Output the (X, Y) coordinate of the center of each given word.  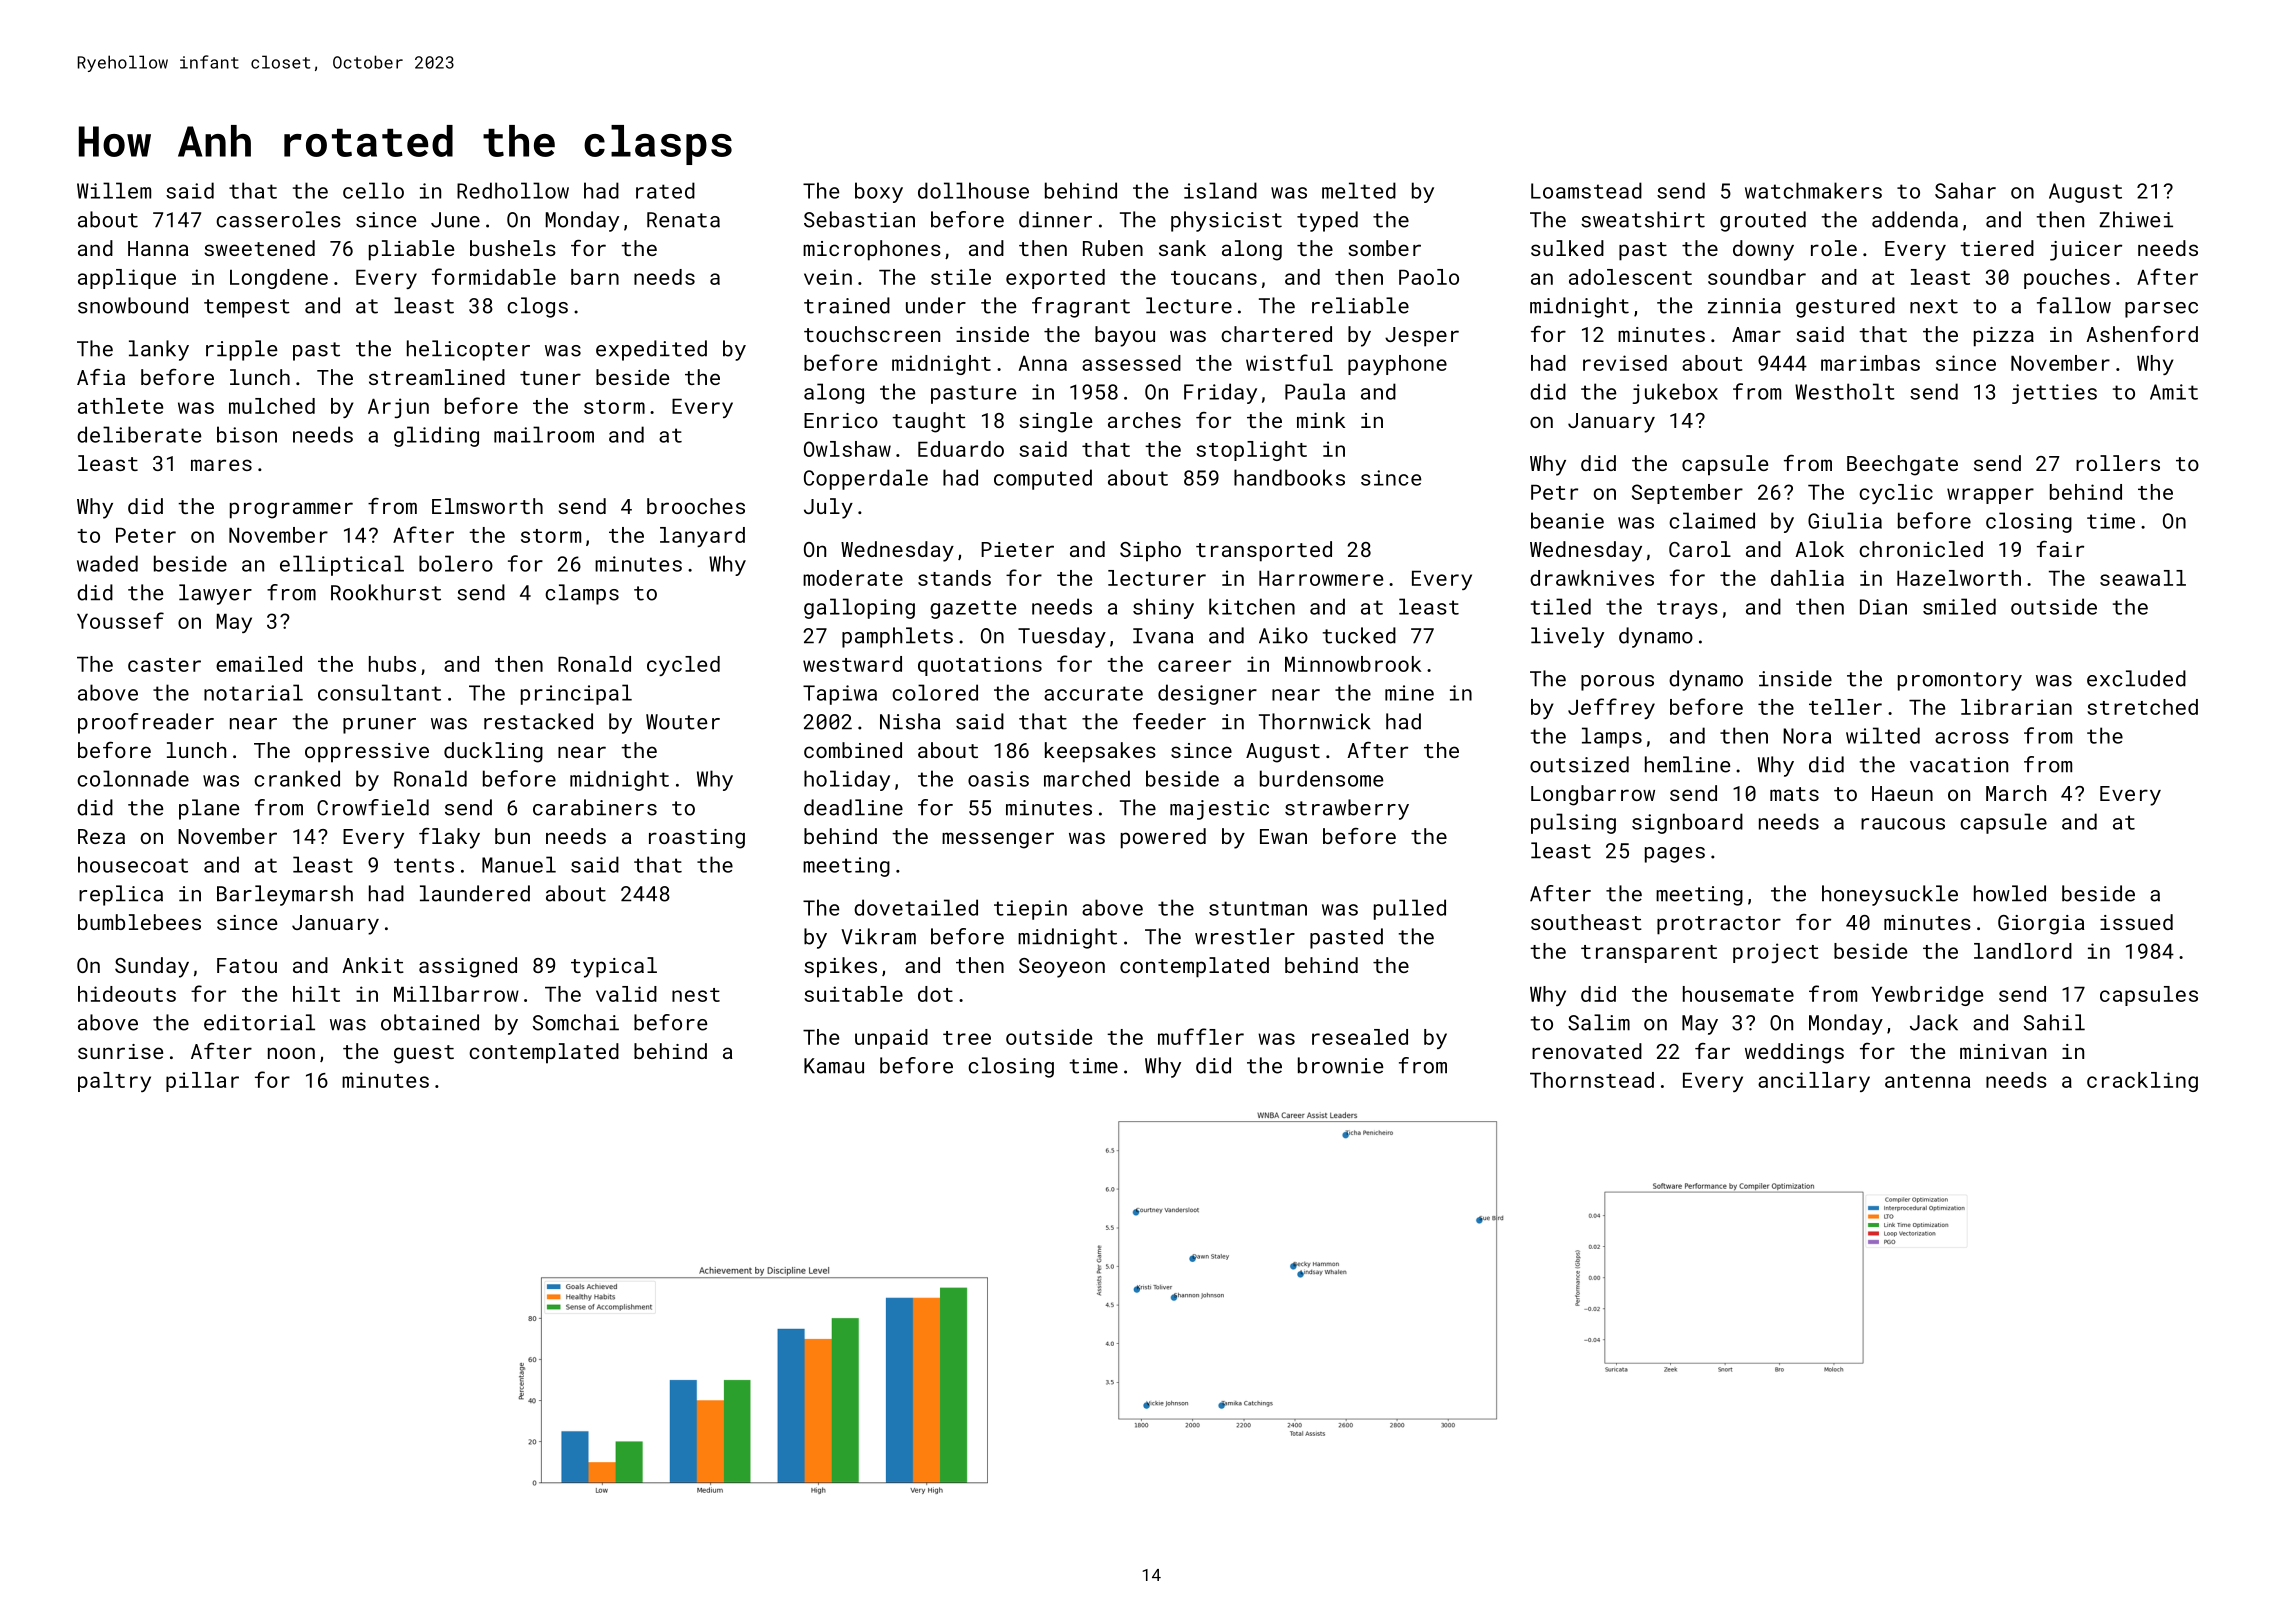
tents (424, 865)
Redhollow (513, 190)
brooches (696, 506)
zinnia (1744, 306)
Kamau (834, 1066)
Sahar (1965, 190)
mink (1321, 420)
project (1776, 953)
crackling (2142, 1082)
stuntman (1258, 908)
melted (1359, 190)
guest (424, 1054)
